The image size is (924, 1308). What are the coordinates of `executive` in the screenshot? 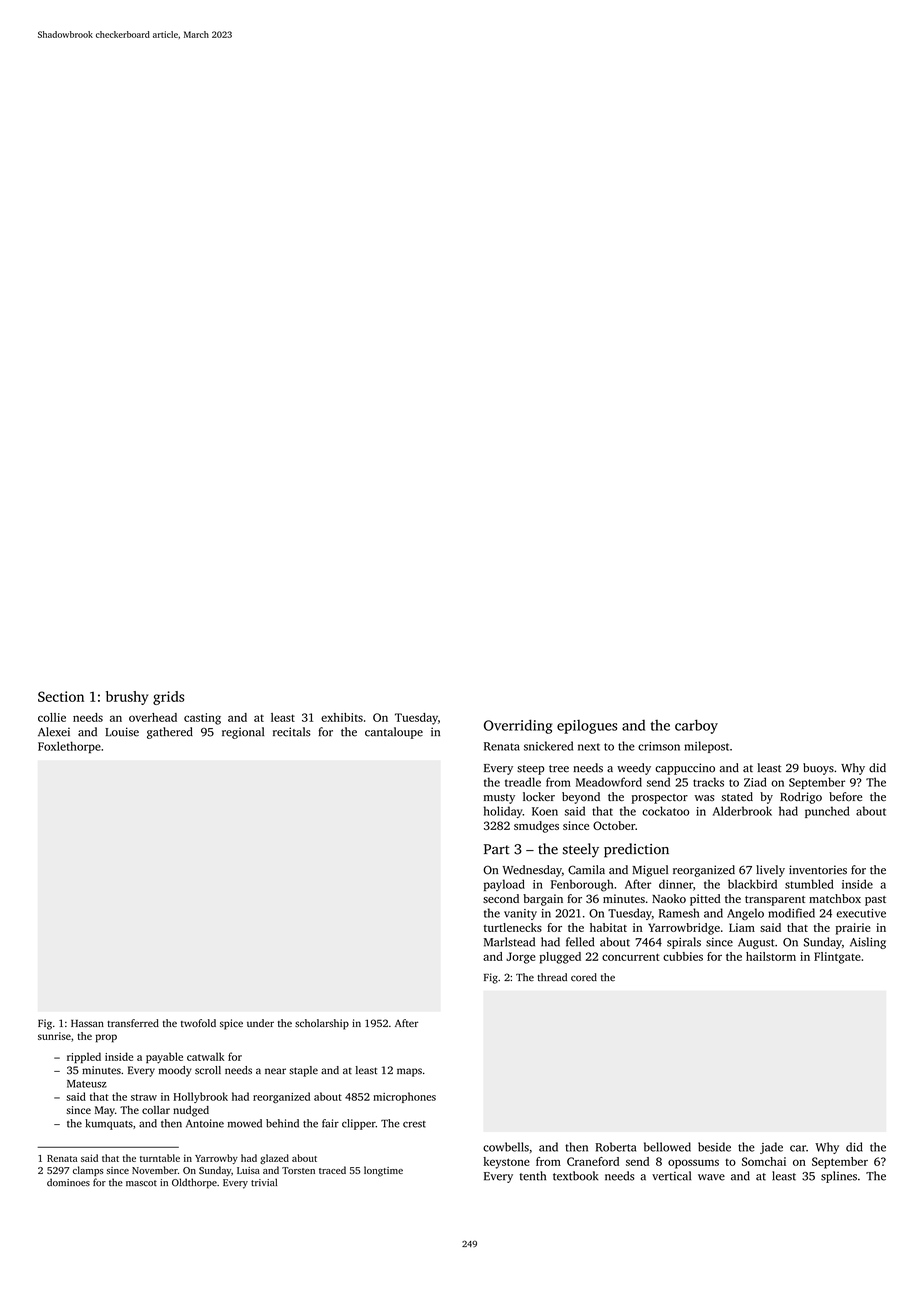 It's located at (861, 913).
